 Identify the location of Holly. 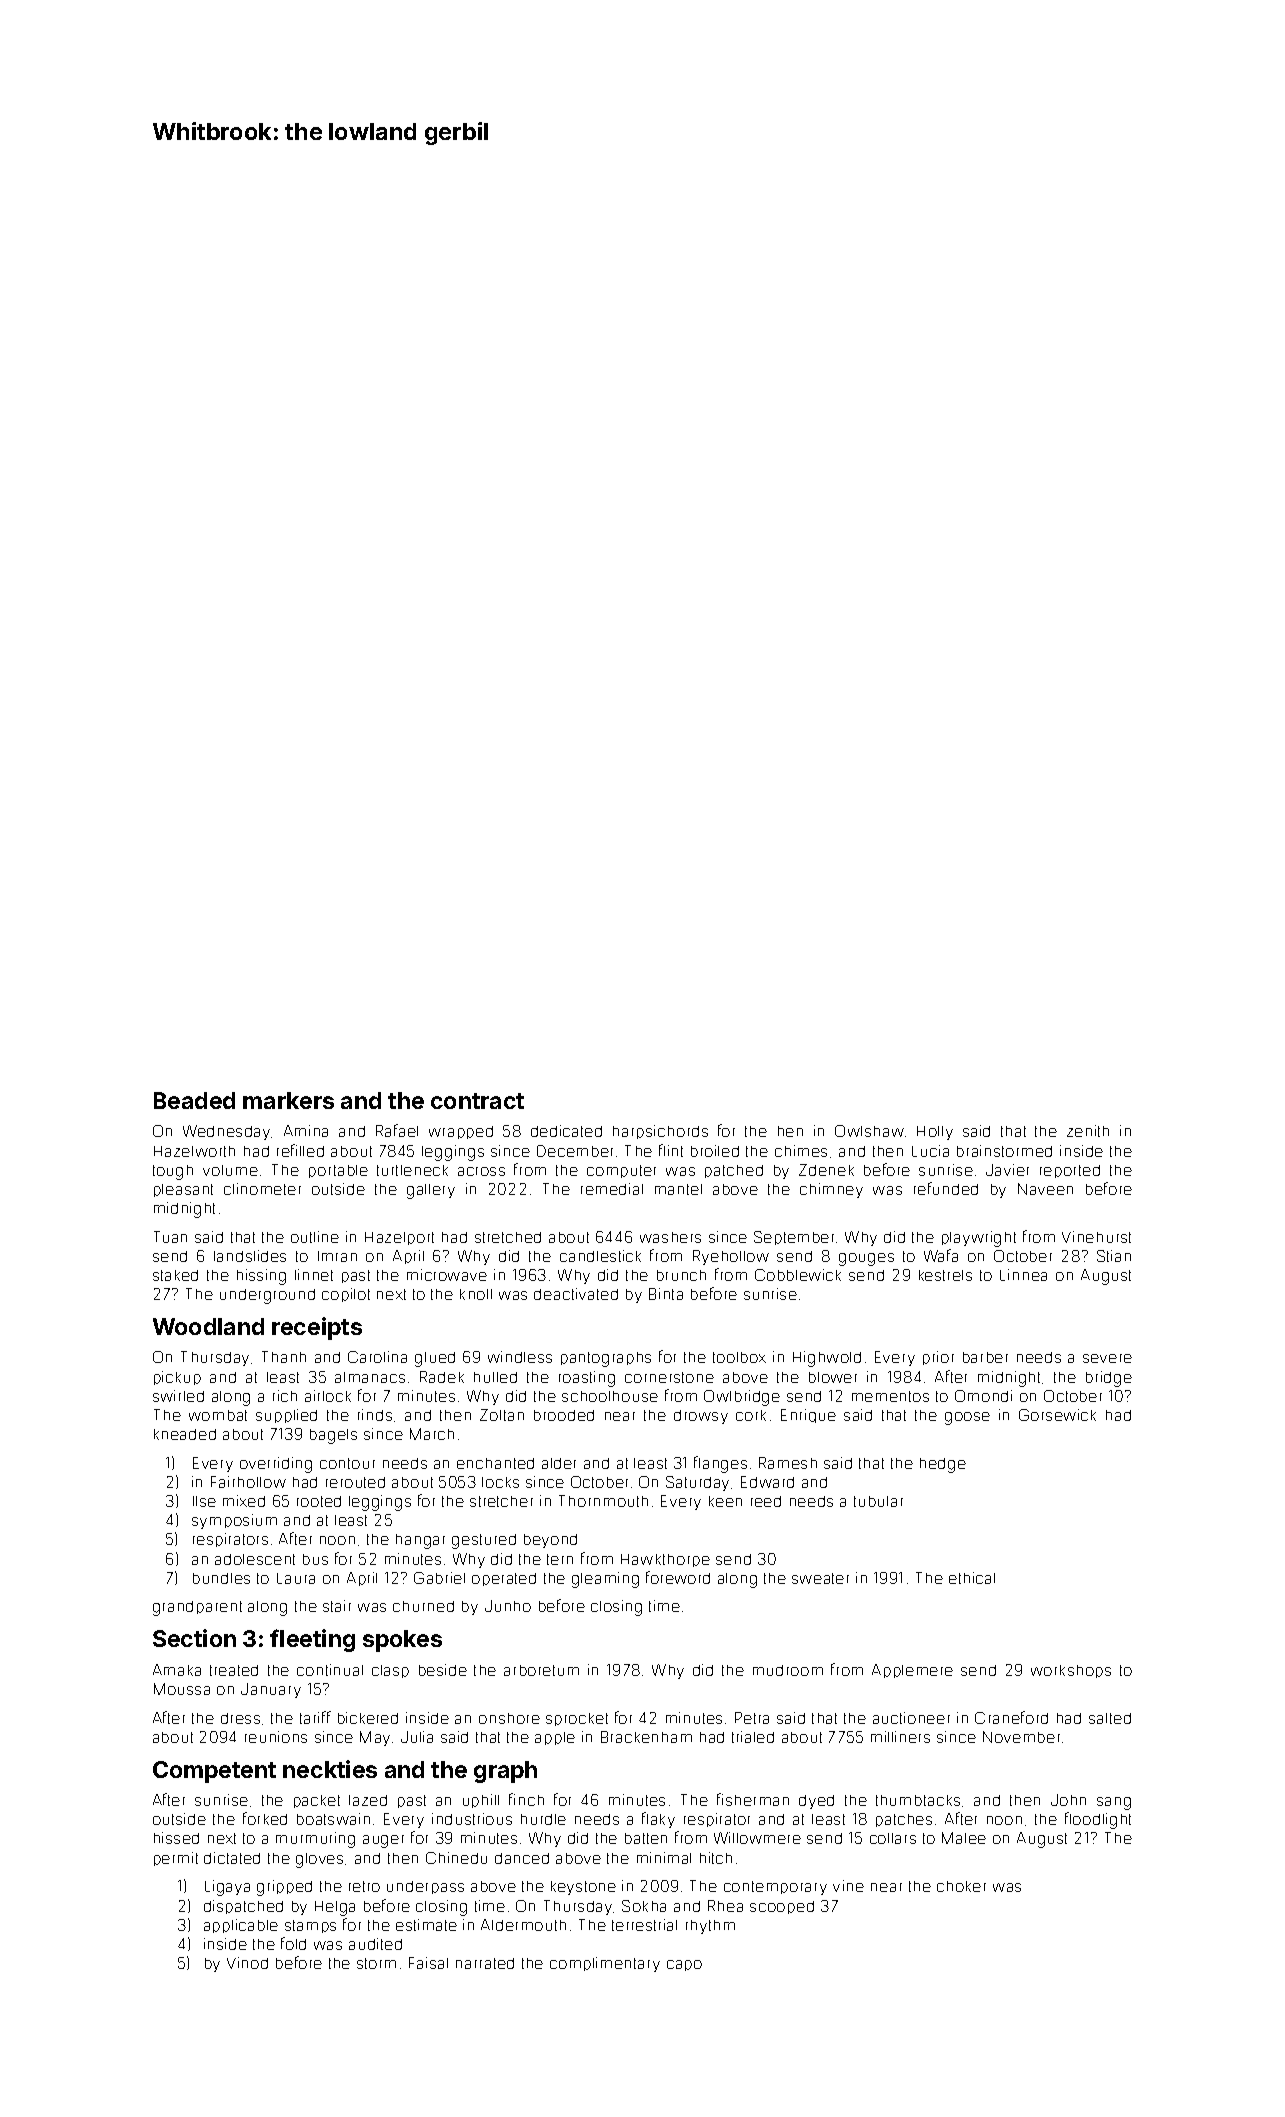
(935, 1133).
